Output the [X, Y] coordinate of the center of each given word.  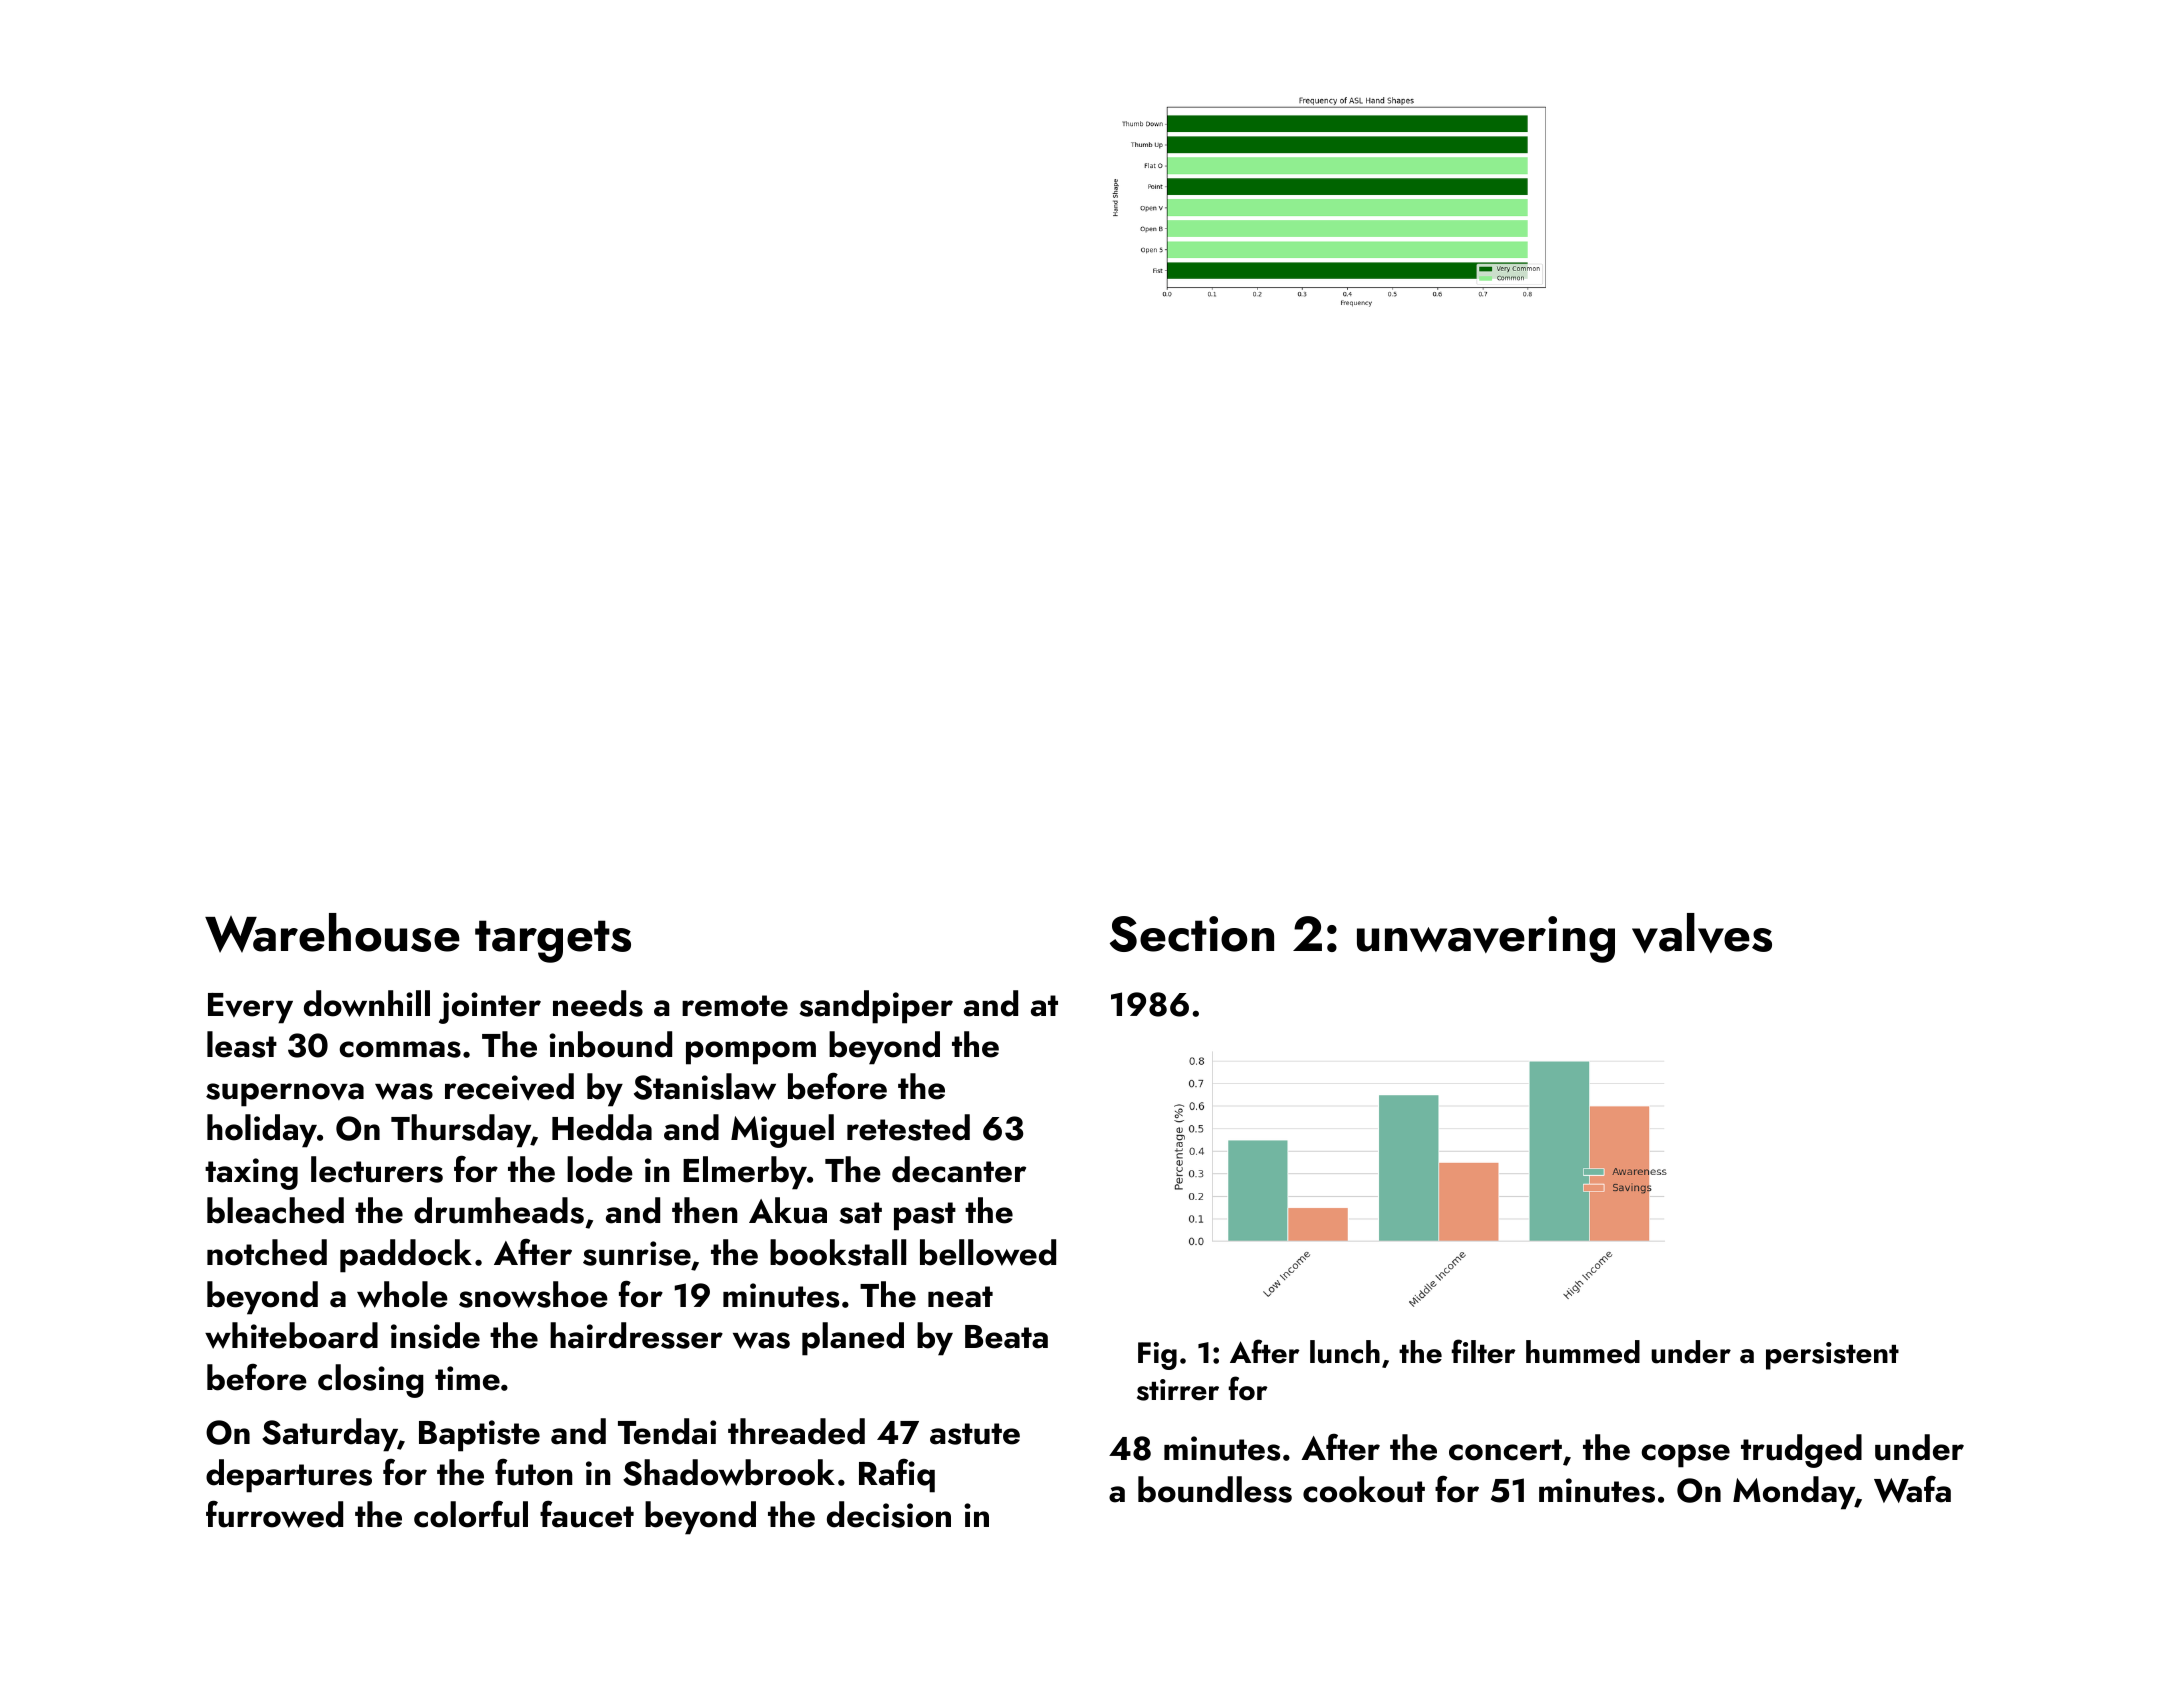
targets [553, 941]
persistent [1832, 1356]
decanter [959, 1169]
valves [1702, 933]
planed [853, 1339]
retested [908, 1127]
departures [289, 1476]
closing [371, 1381]
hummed [1583, 1352]
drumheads [499, 1210]
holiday [262, 1131]
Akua [788, 1210]
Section [1192, 934]
